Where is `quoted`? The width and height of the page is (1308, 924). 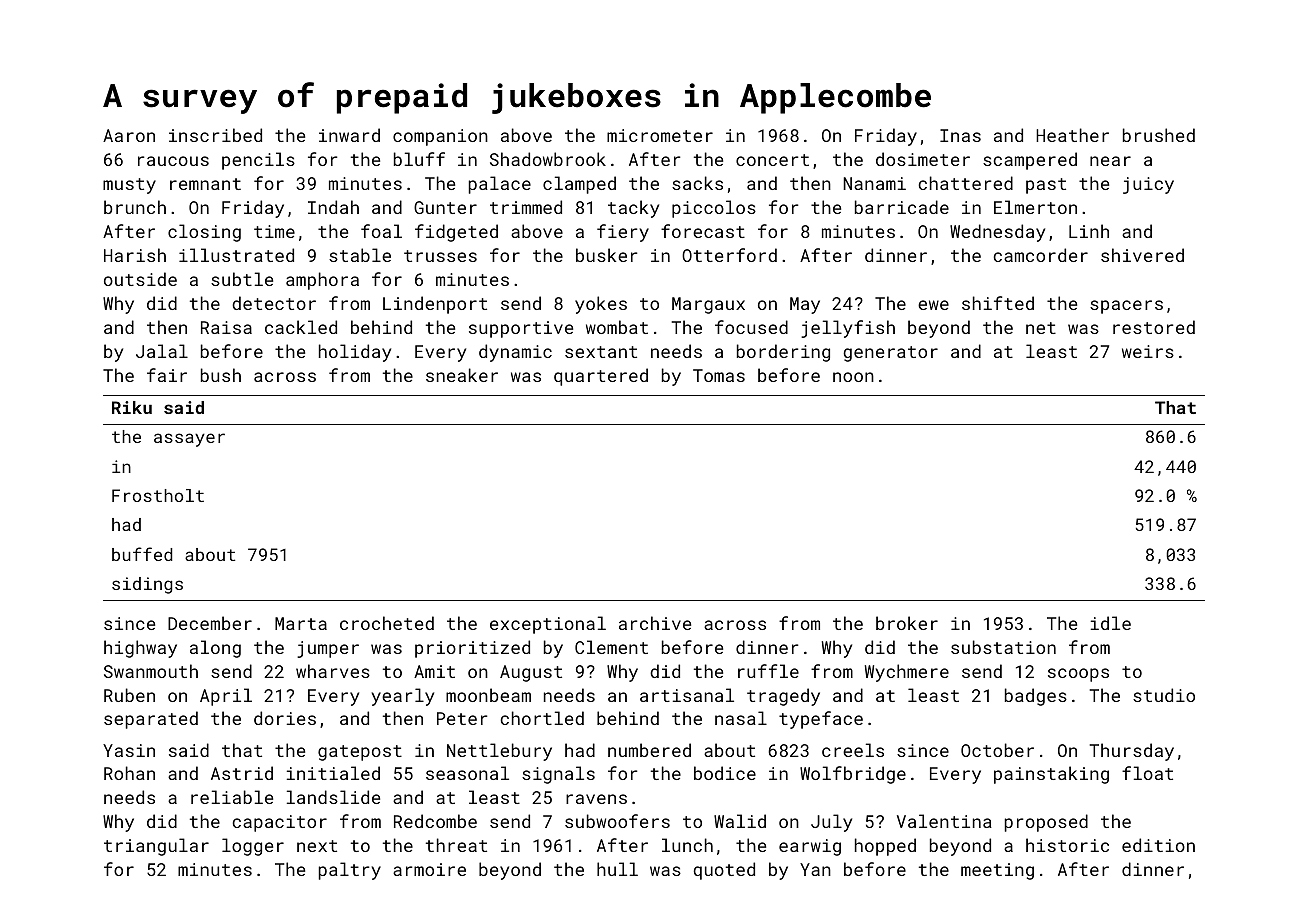 quoted is located at coordinates (724, 871).
